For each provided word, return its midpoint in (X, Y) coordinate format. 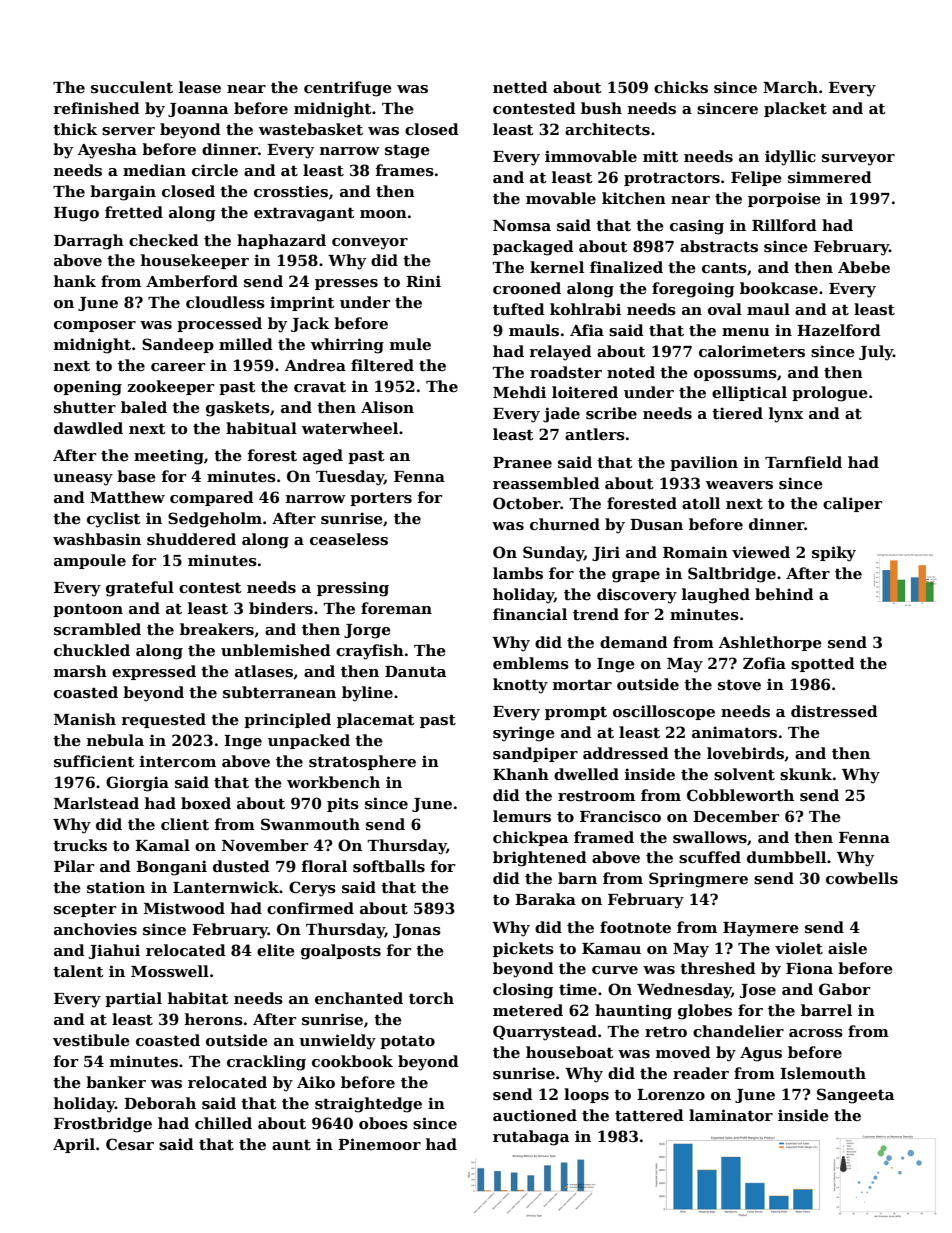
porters (381, 499)
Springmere (698, 880)
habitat (198, 998)
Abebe (864, 267)
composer (95, 326)
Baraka (545, 899)
